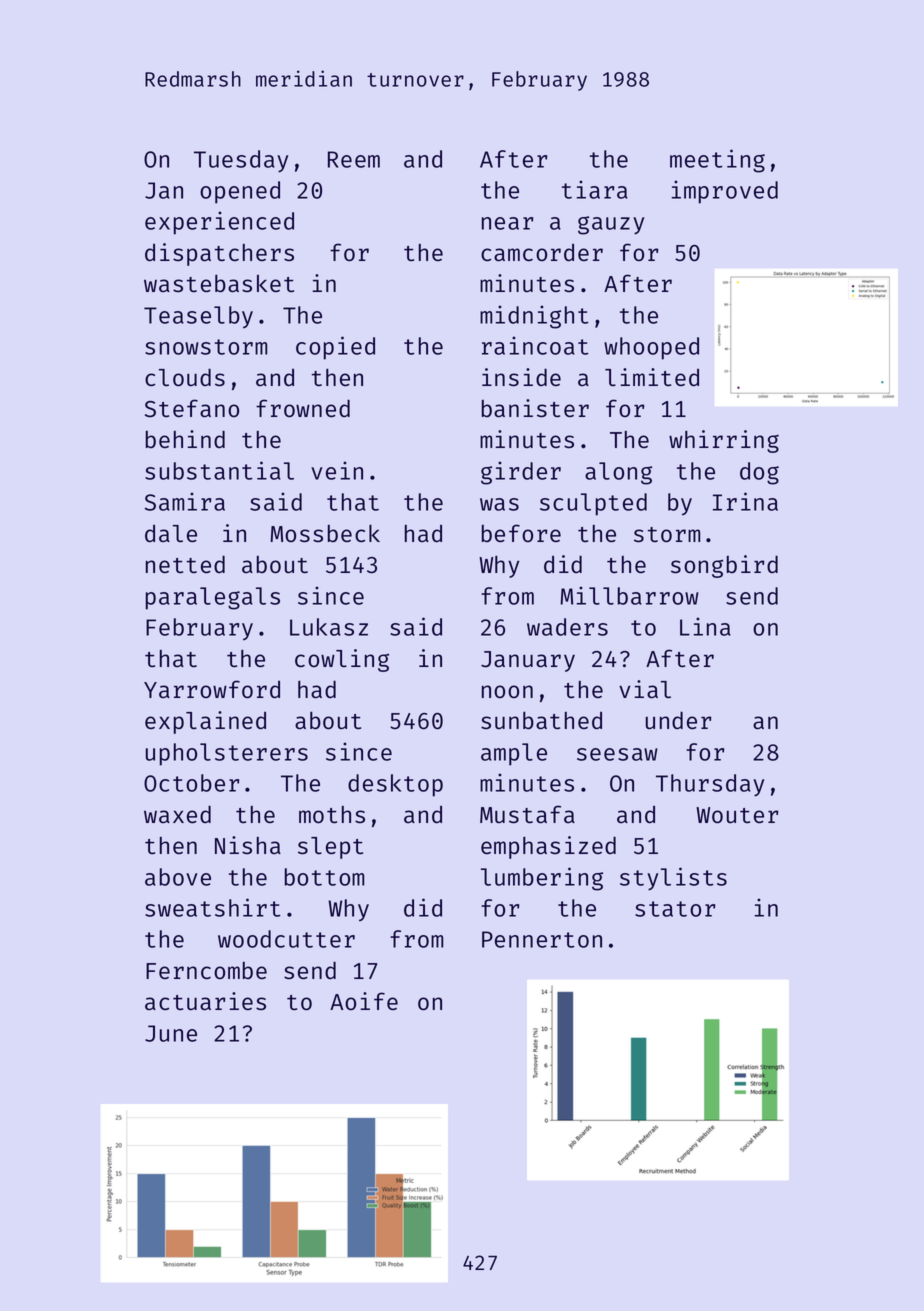  I want to click on stator, so click(675, 909).
